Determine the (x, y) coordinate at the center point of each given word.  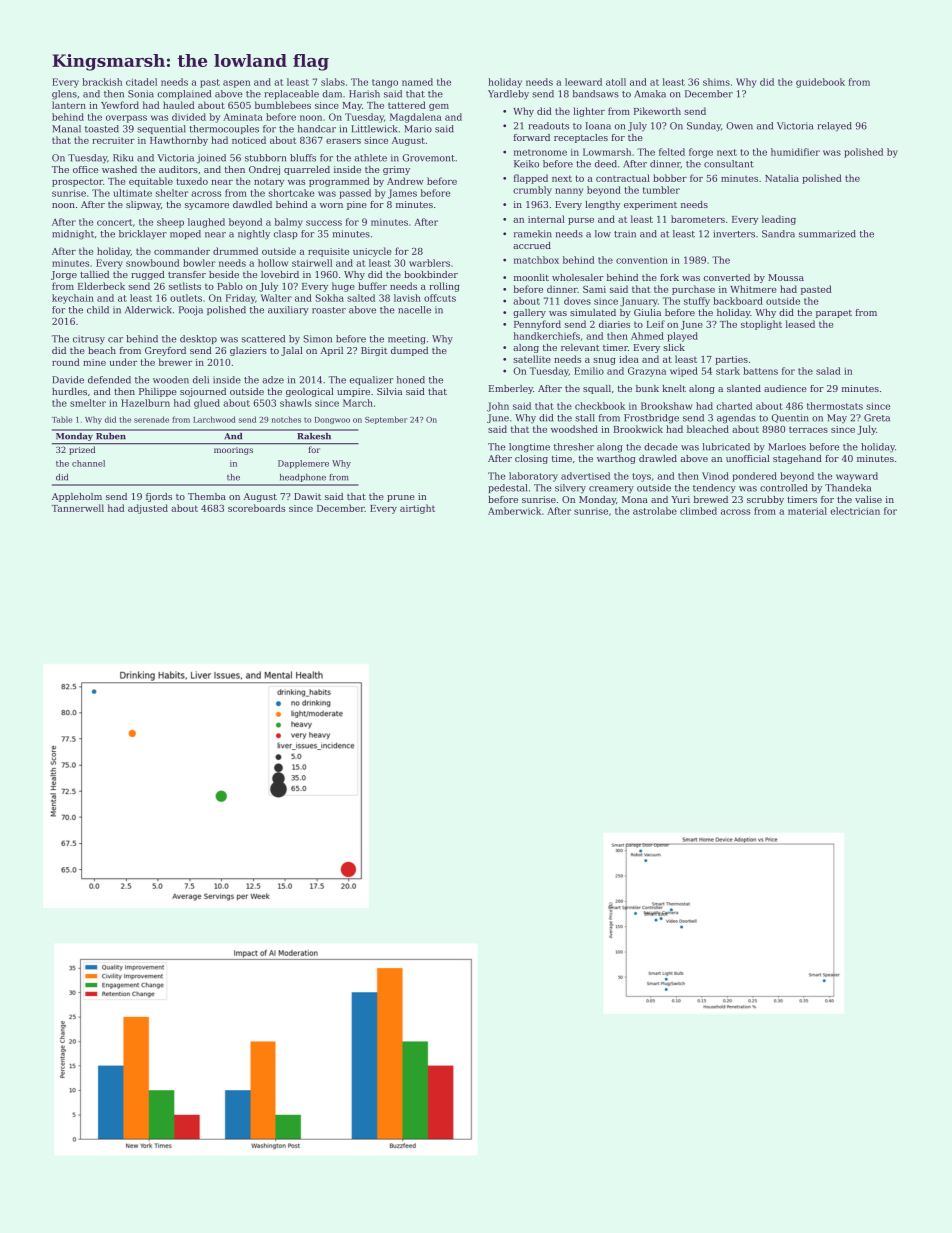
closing (531, 459)
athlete (371, 158)
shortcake (291, 193)
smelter (88, 403)
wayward (857, 477)
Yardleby (508, 94)
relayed (834, 127)
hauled (178, 105)
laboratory (533, 477)
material (807, 511)
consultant (729, 164)
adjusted (148, 509)
